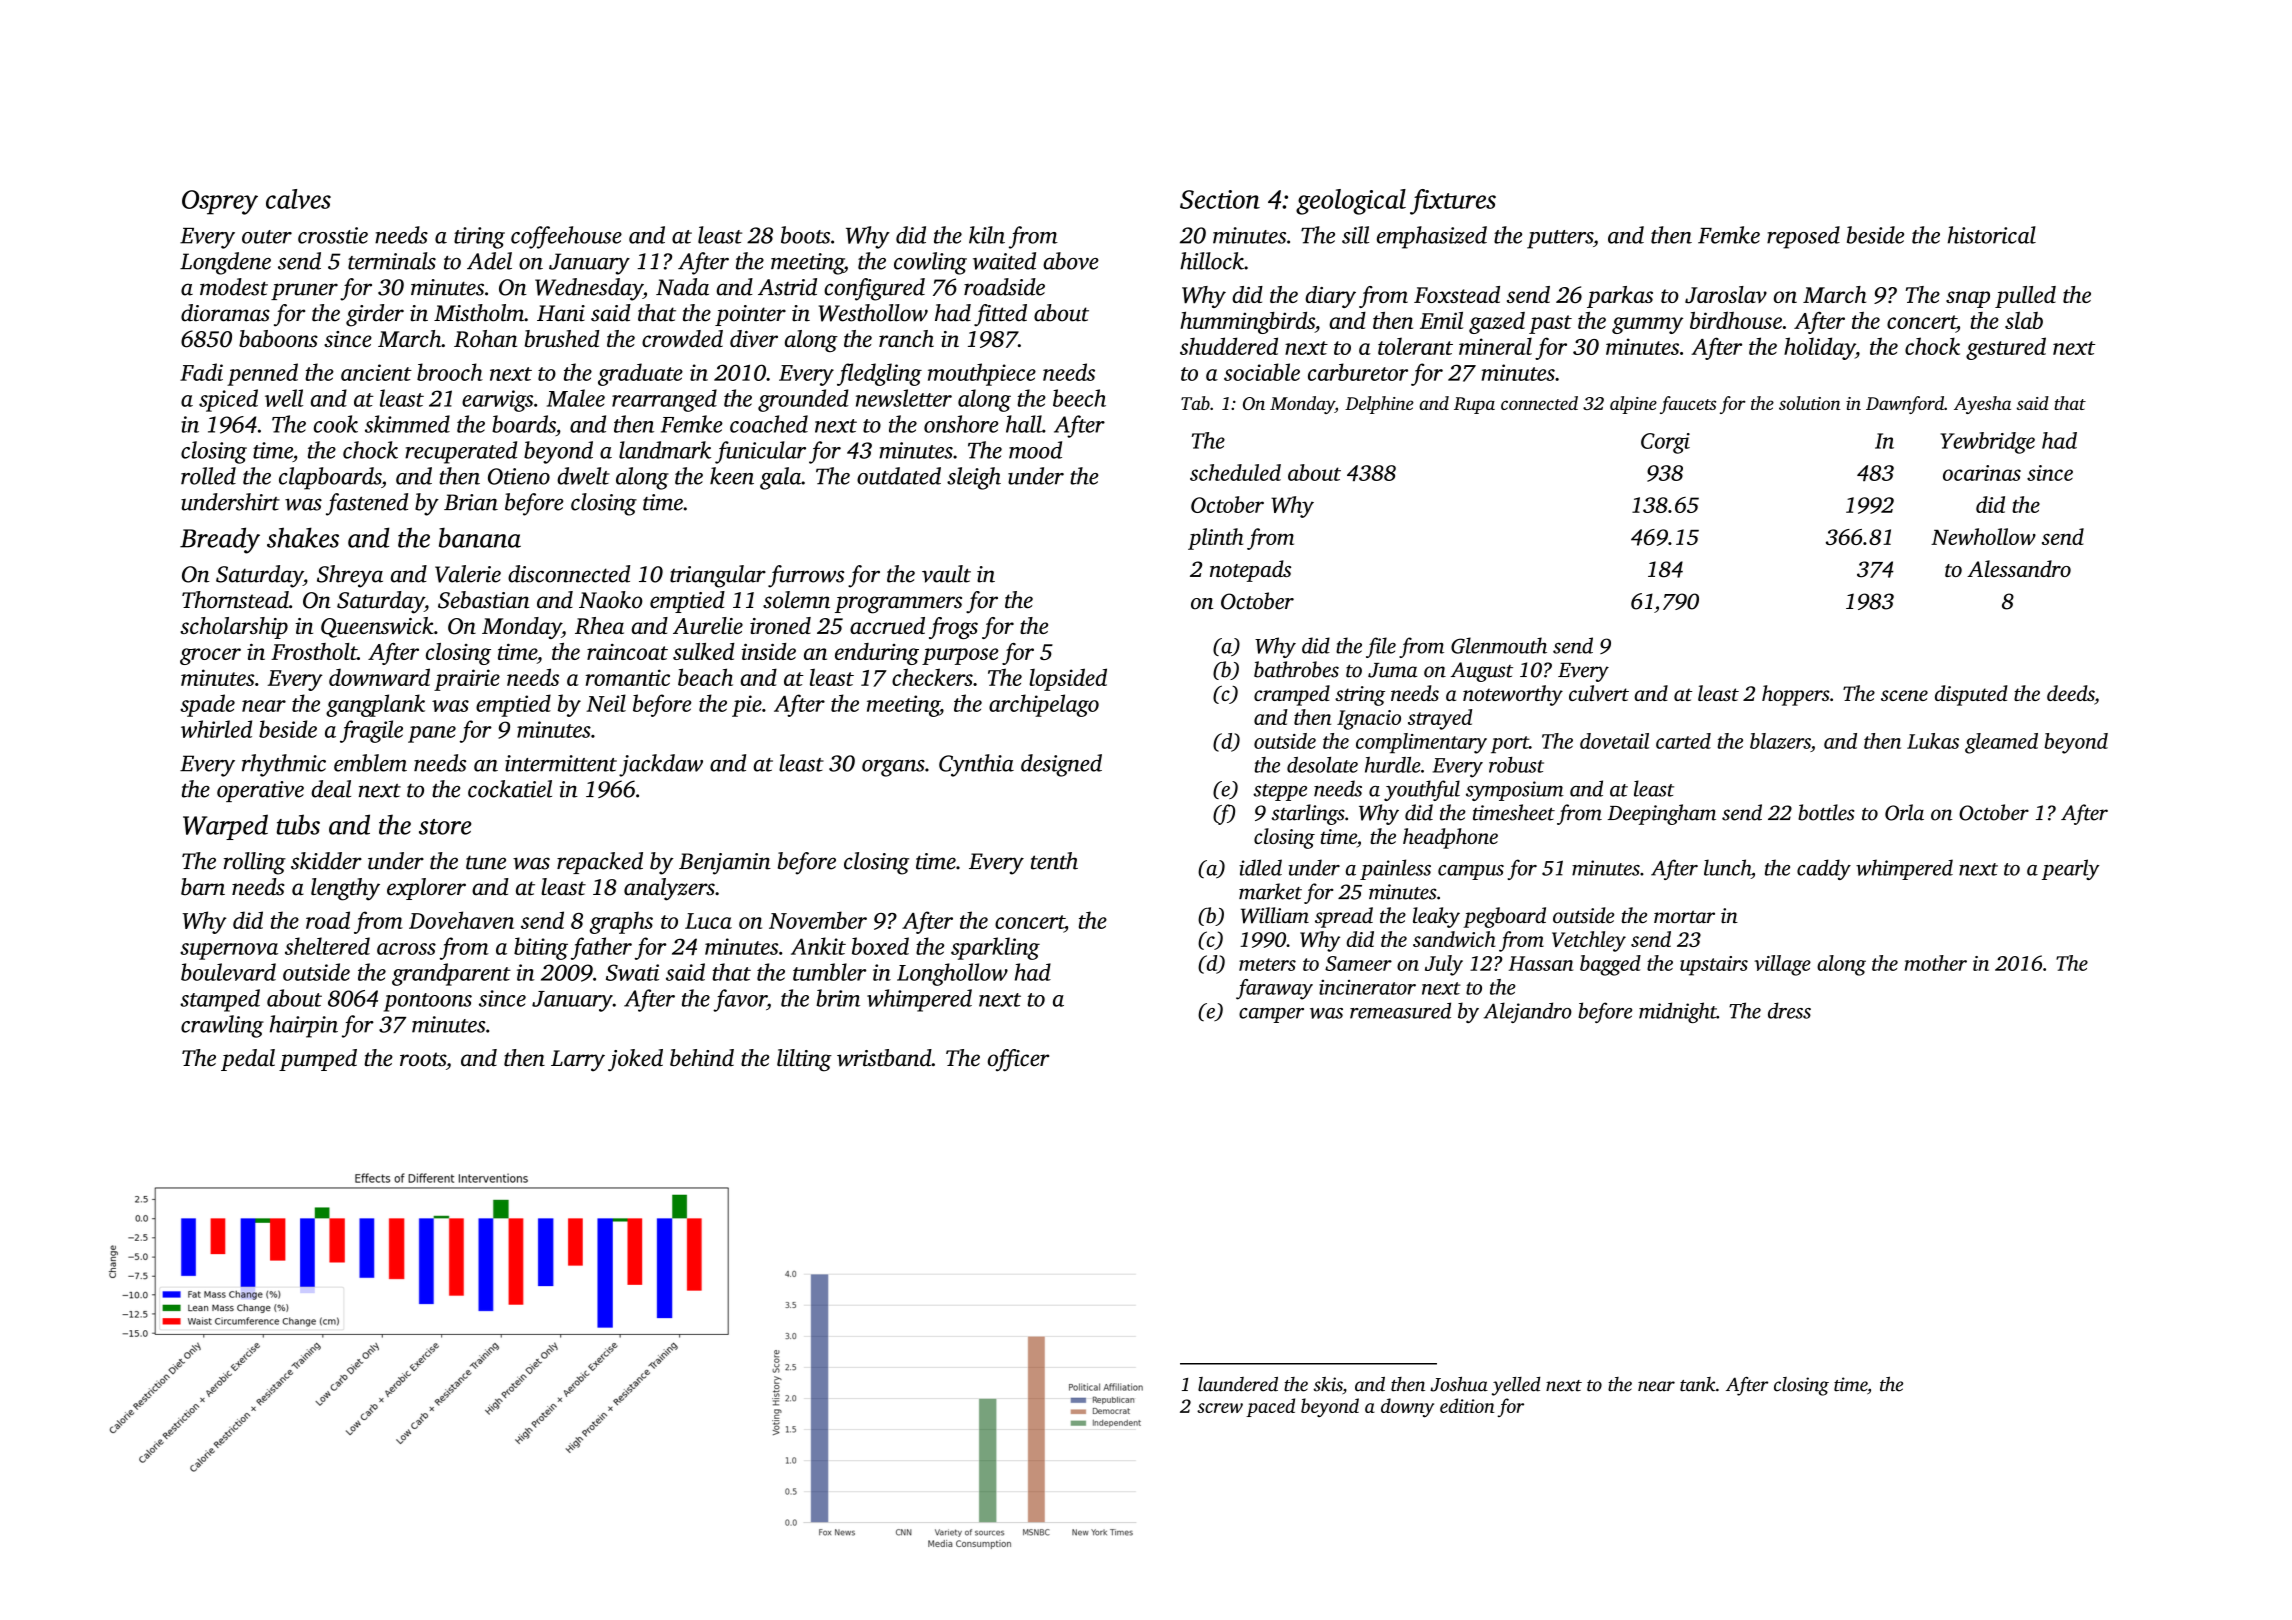 Image resolution: width=2292 pixels, height=1620 pixels. Describe the element at coordinates (228, 400) in the screenshot. I see `spiced` at that location.
